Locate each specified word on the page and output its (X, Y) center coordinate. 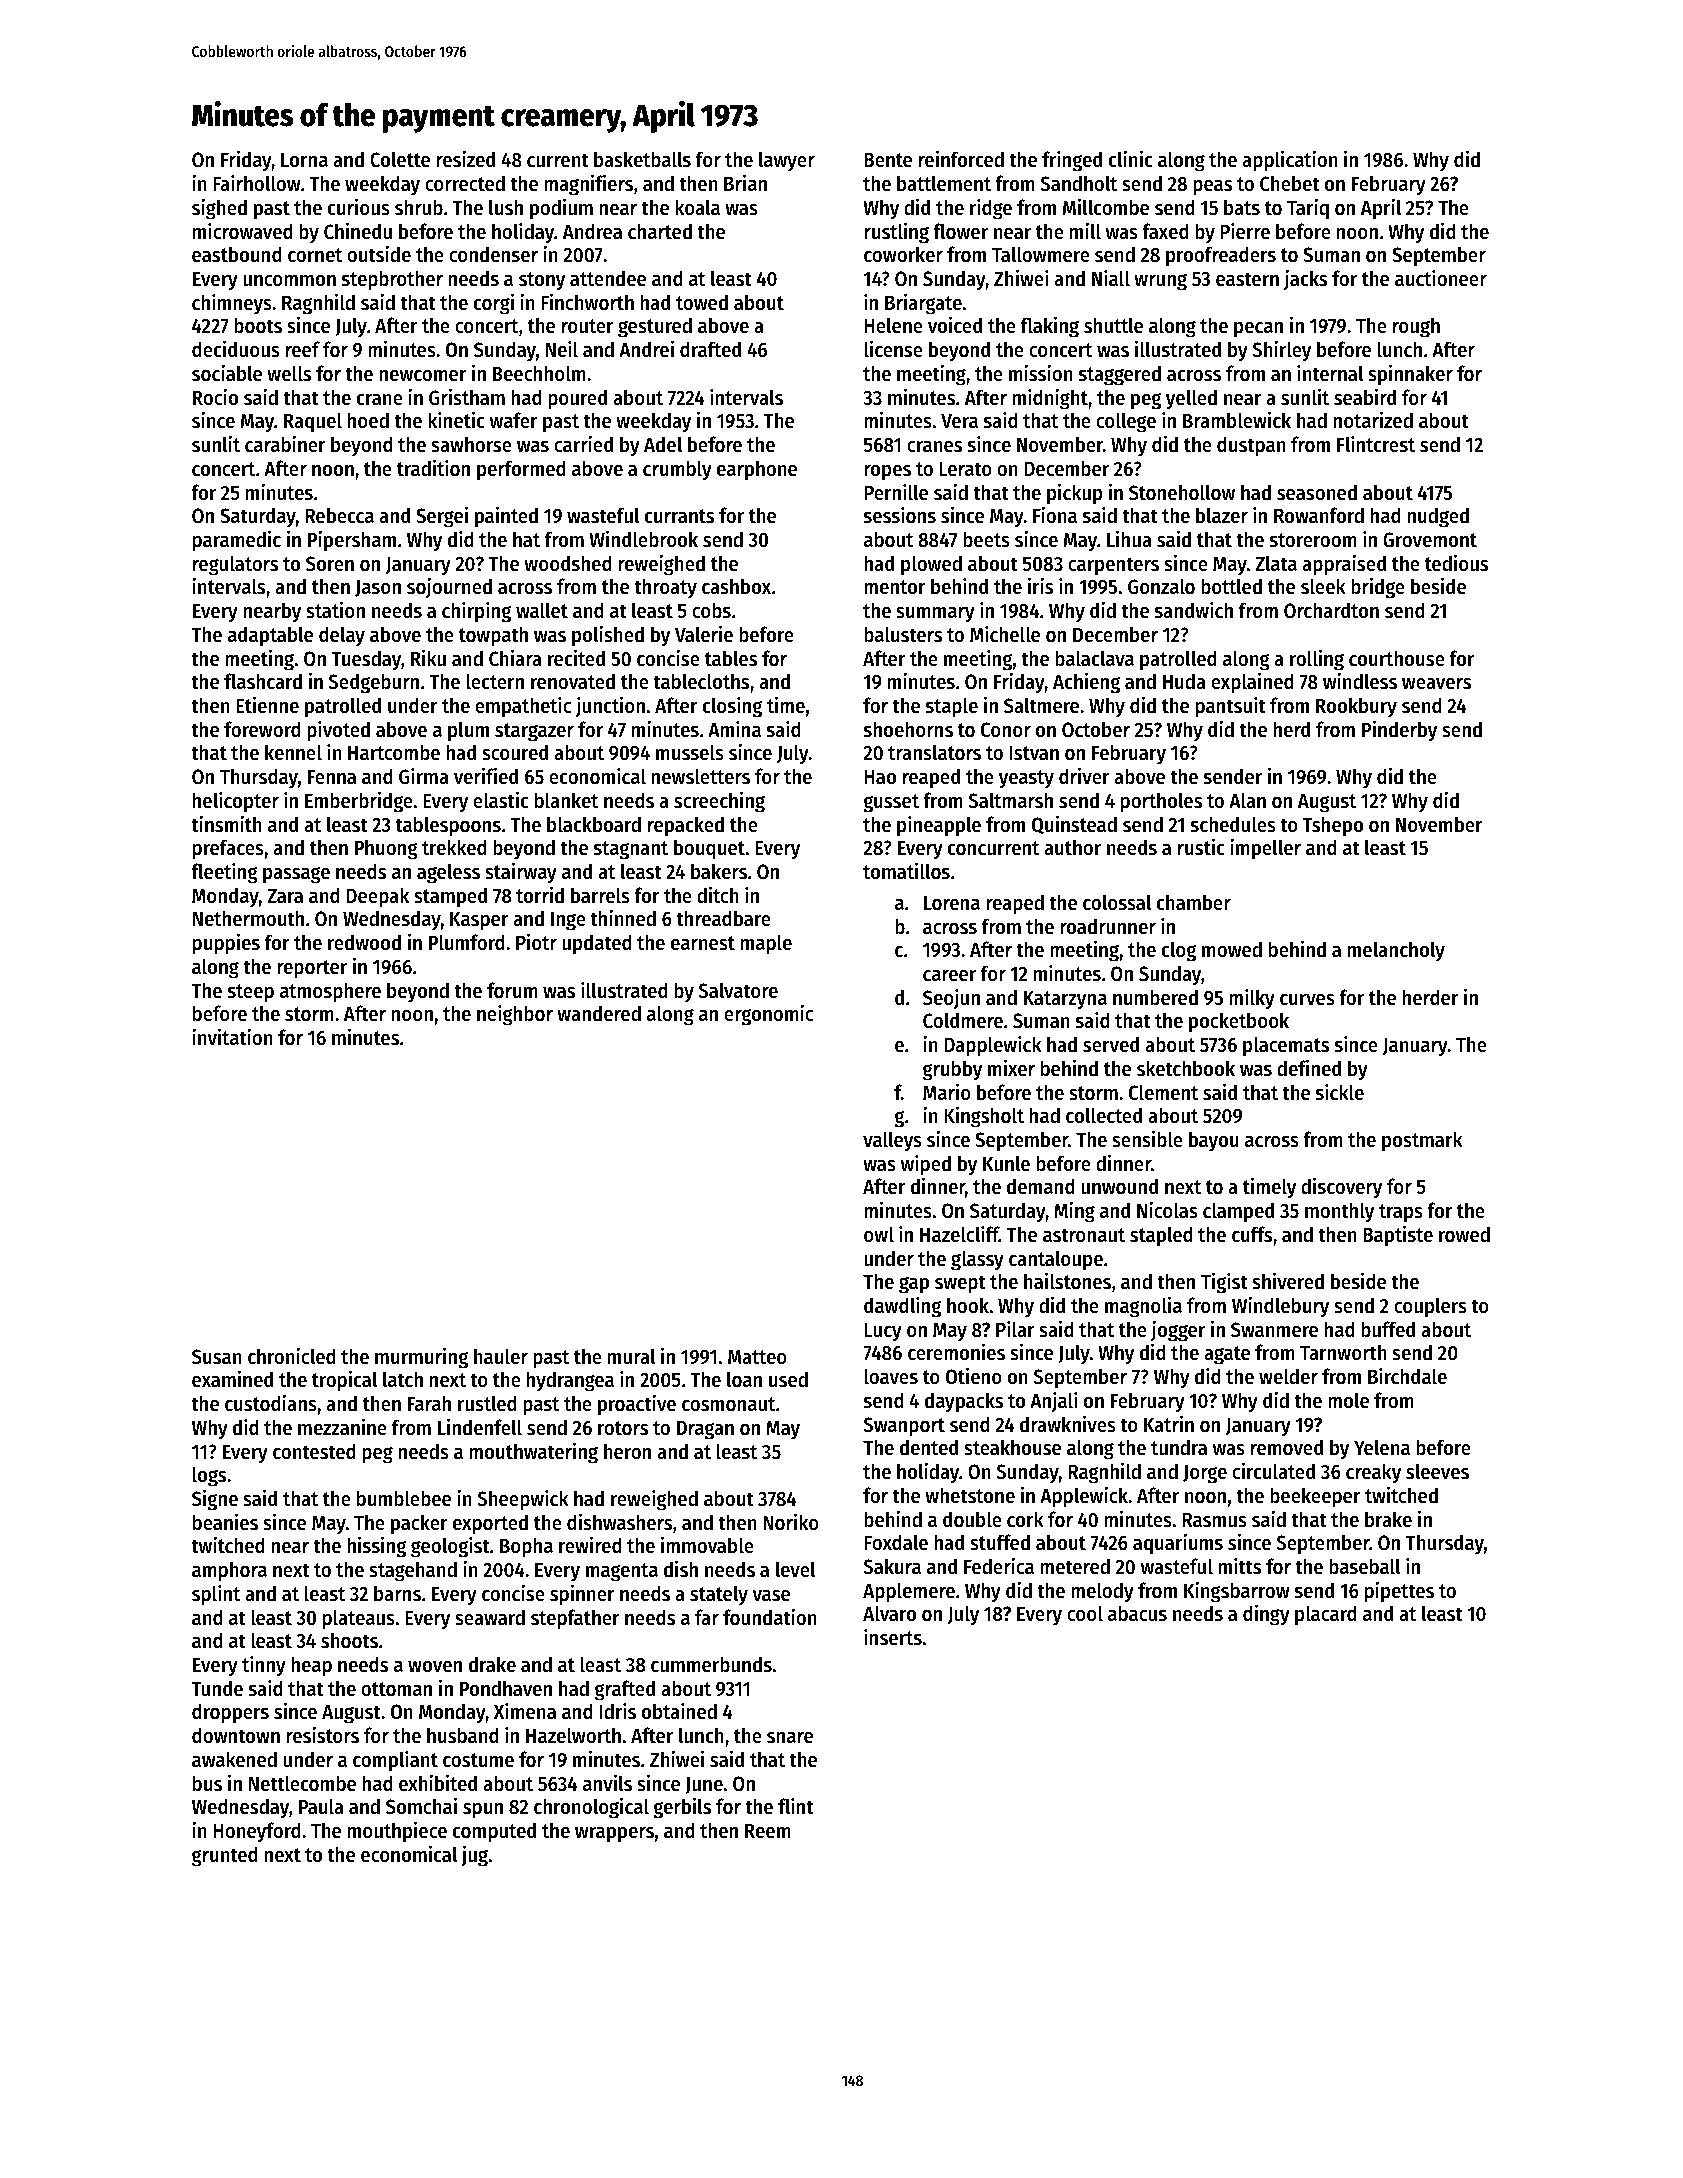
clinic (1131, 159)
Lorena (952, 903)
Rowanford (1319, 515)
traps (1401, 1213)
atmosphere (330, 992)
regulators (235, 565)
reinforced (961, 159)
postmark (1422, 1141)
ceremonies (956, 1352)
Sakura (892, 1566)
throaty (665, 588)
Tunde (217, 1688)
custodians (271, 1403)
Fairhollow (257, 183)
